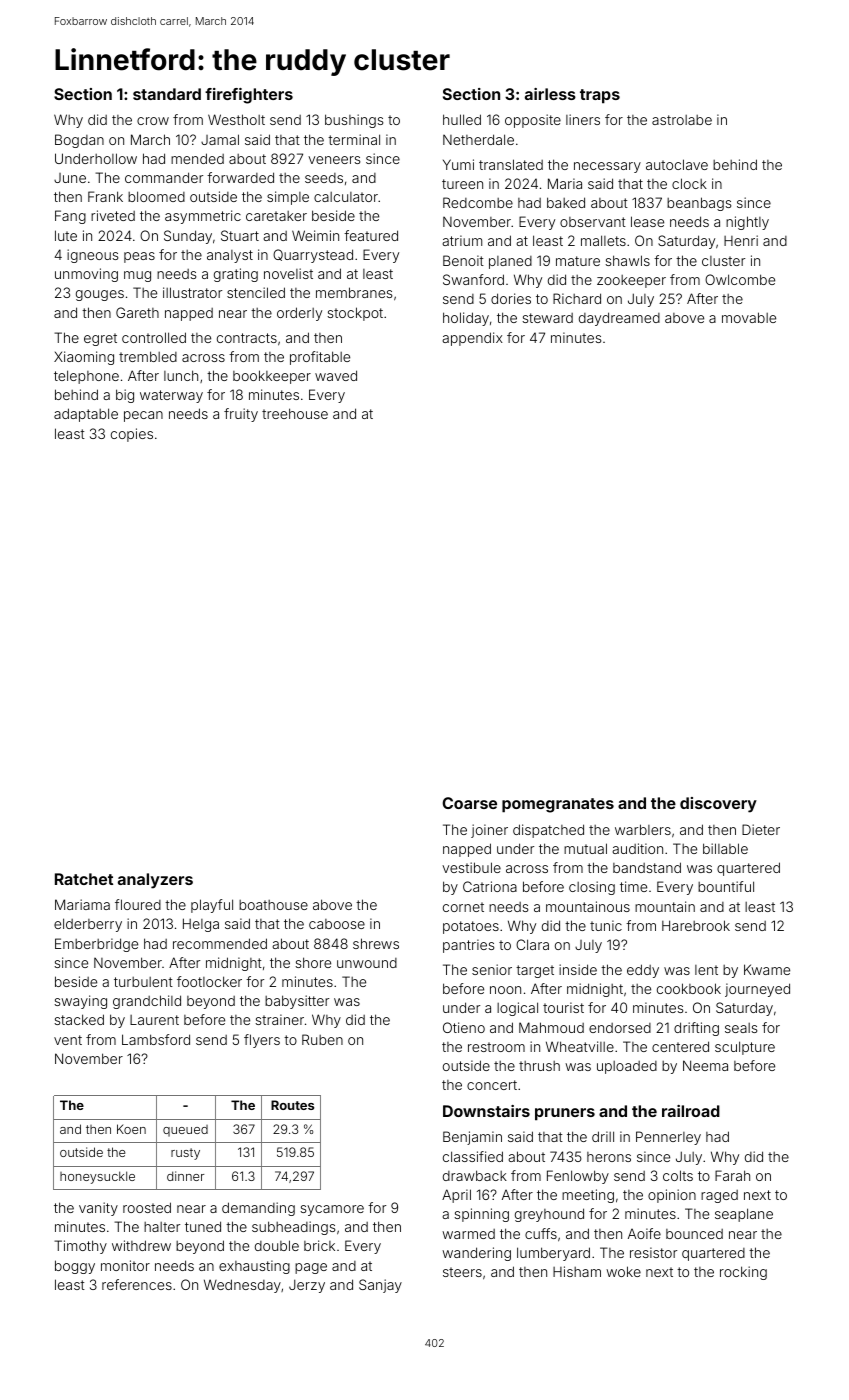 Image resolution: width=849 pixels, height=1400 pixels. I want to click on standard, so click(167, 94).
